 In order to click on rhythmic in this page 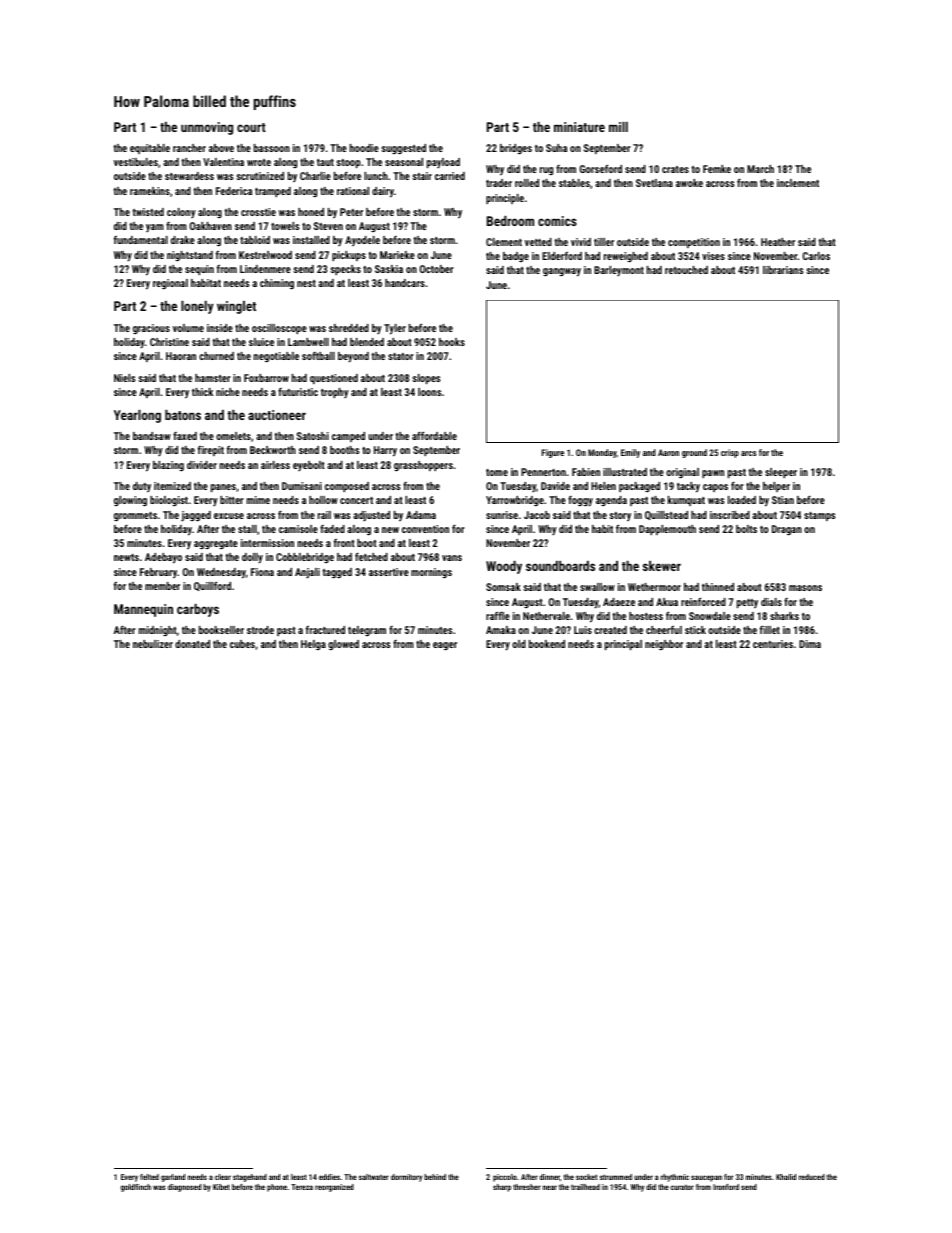, I will do `click(675, 1178)`.
